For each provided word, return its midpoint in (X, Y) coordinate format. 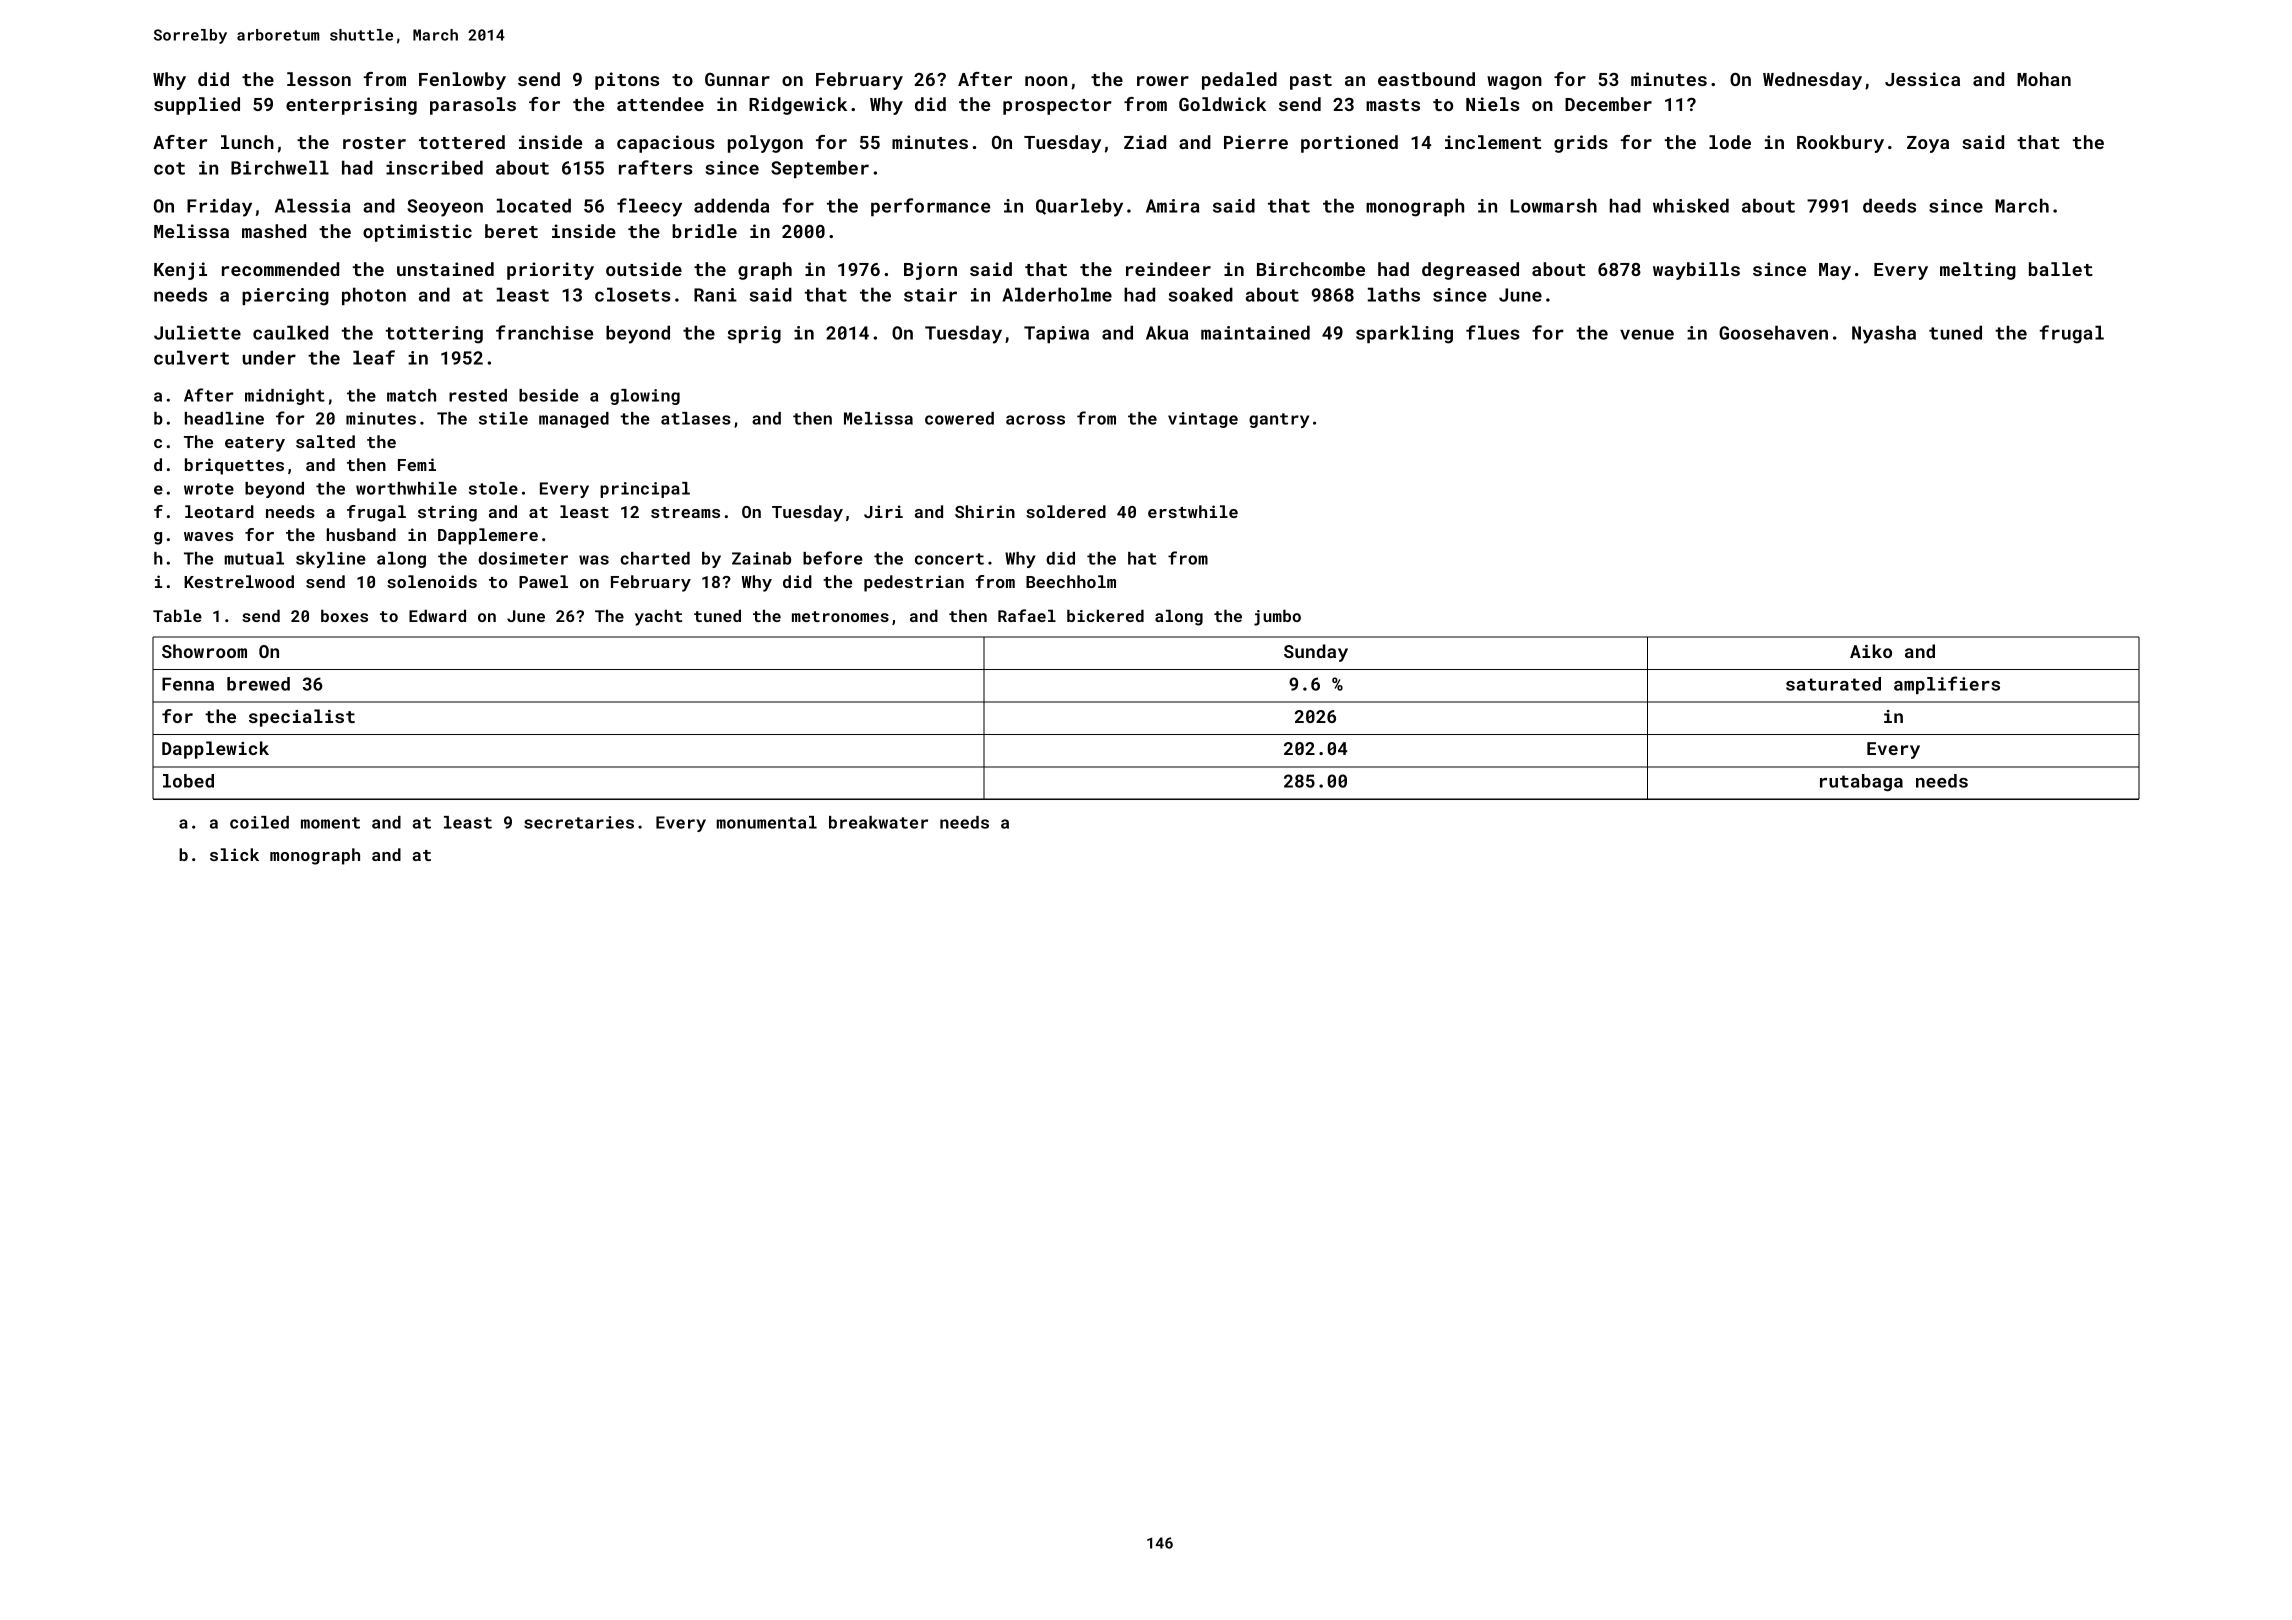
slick (234, 854)
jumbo (1277, 617)
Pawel (543, 581)
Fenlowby (462, 81)
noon (1046, 81)
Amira (1172, 206)
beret (511, 231)
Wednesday (1812, 81)
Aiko (1871, 651)
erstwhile (1193, 511)
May (1835, 271)
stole (493, 488)
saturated (1833, 684)
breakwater (878, 822)
